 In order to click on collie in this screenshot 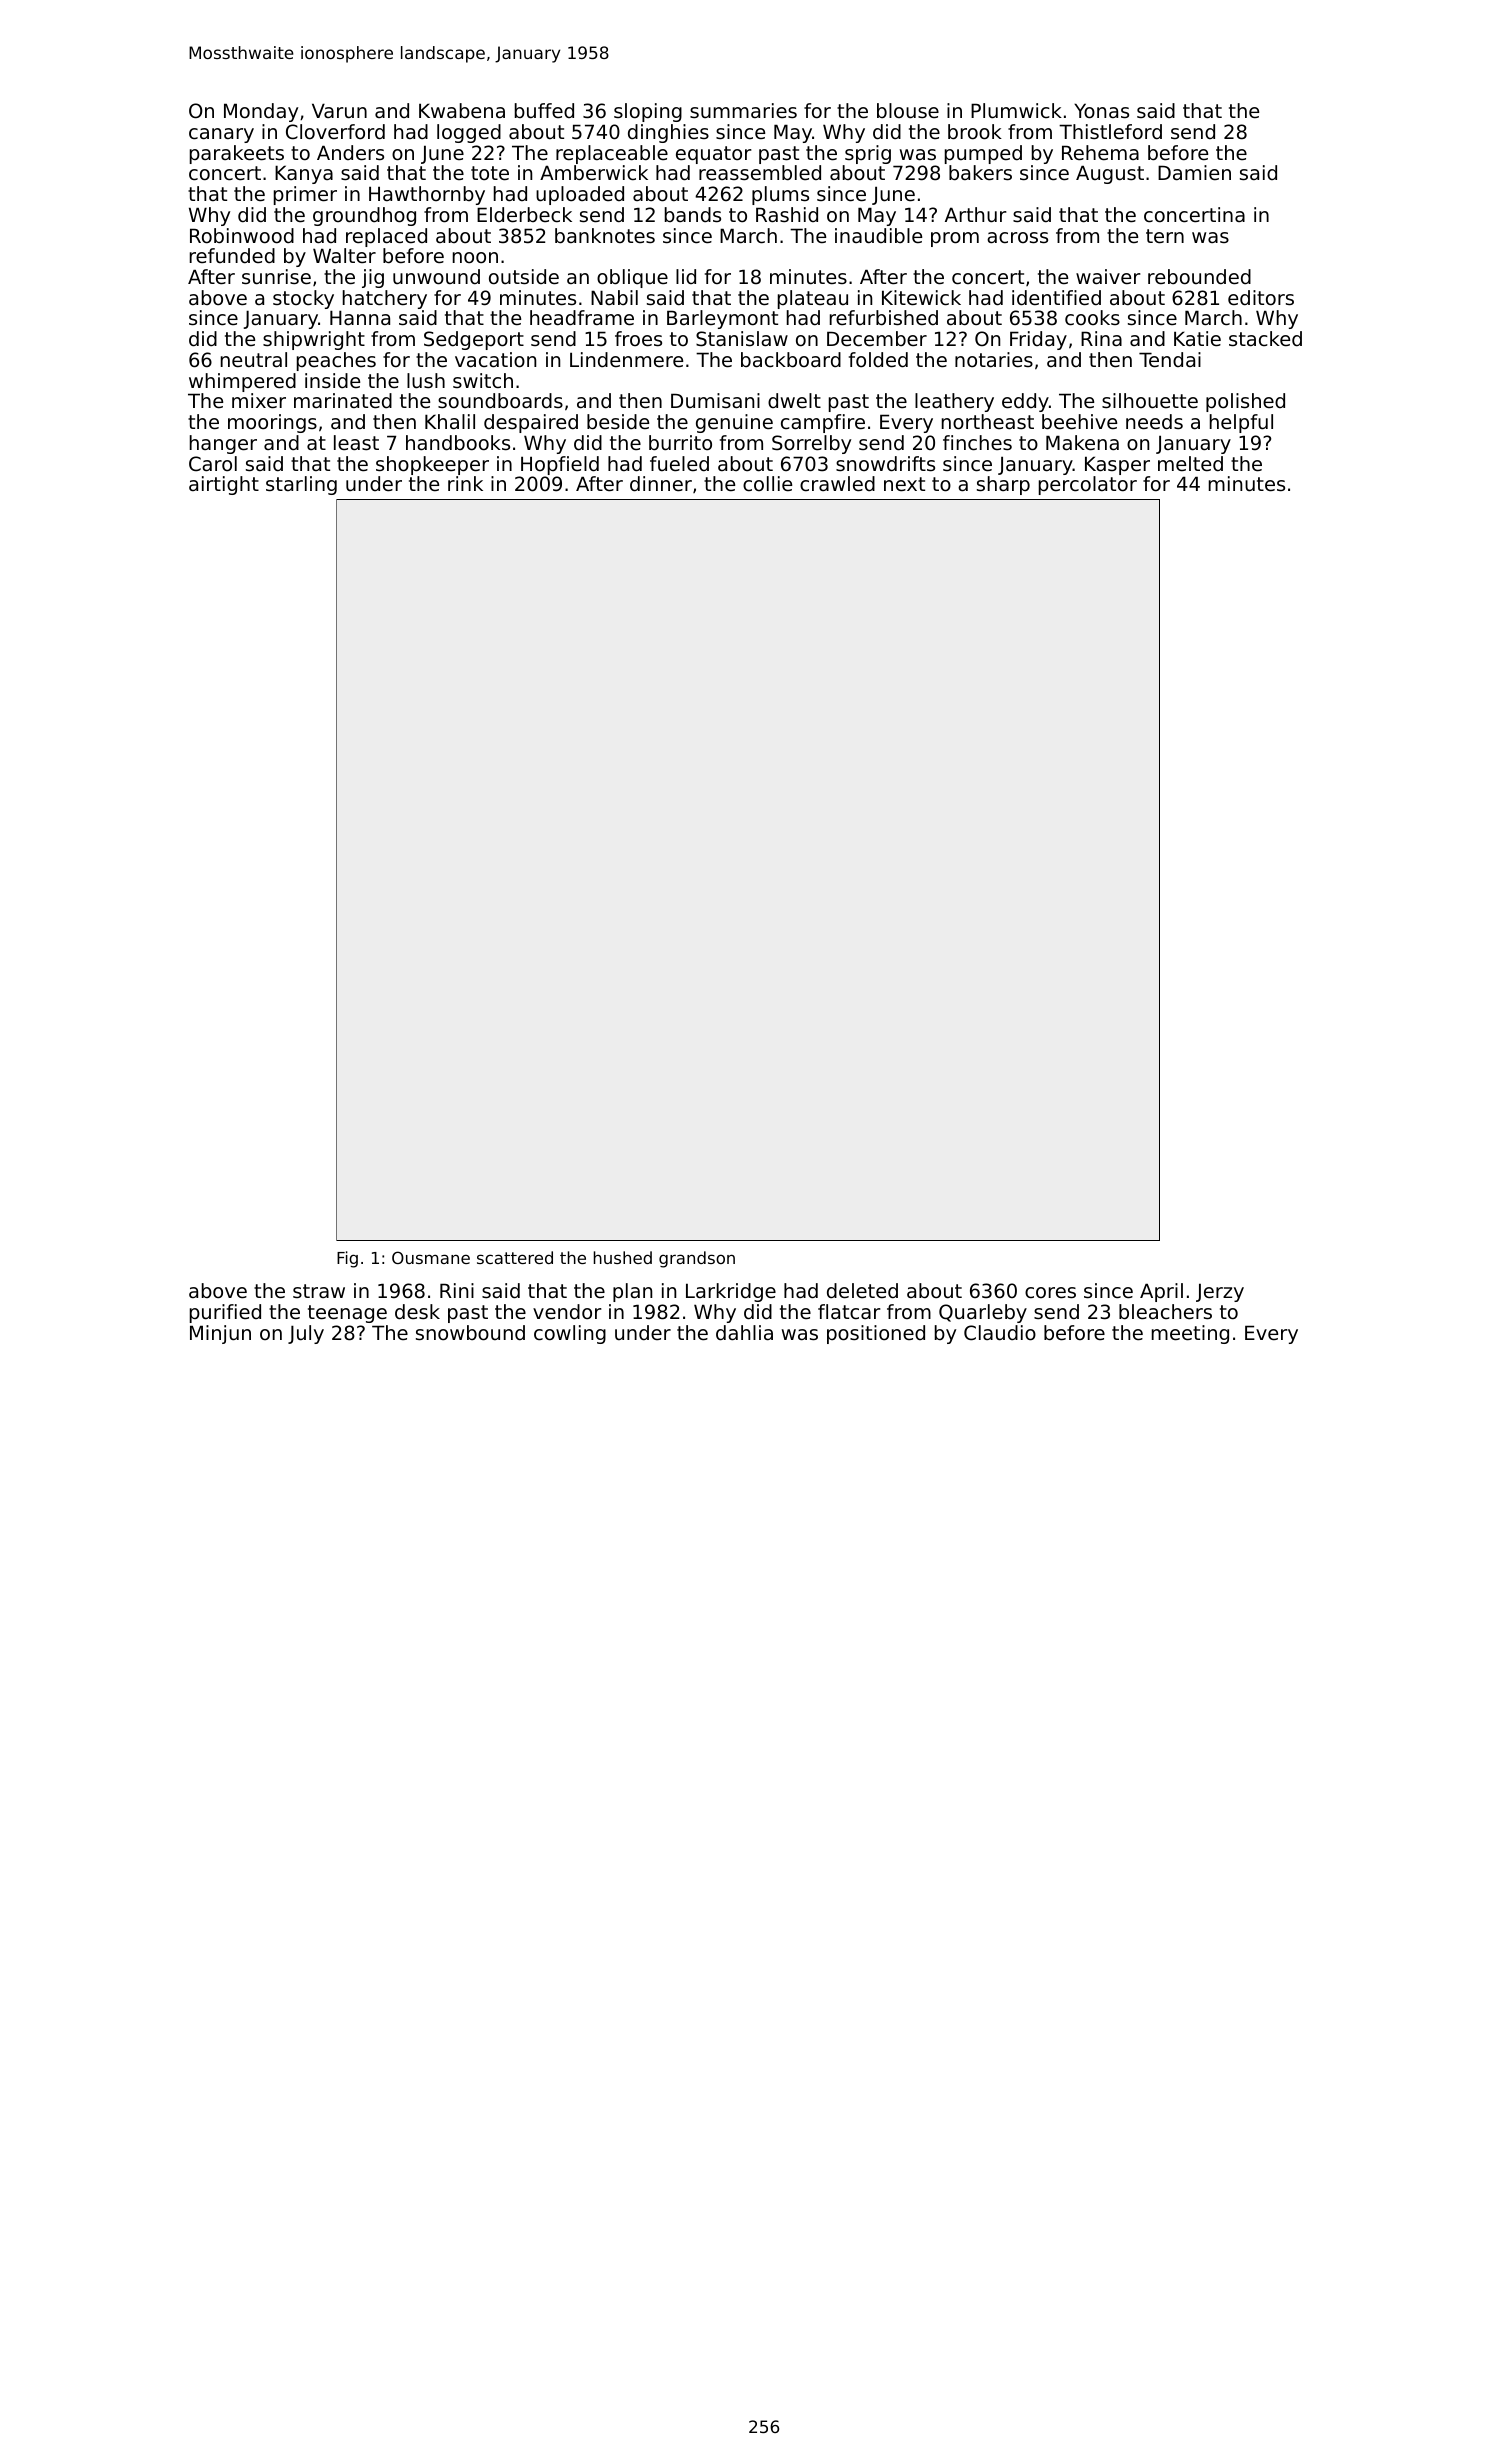, I will do `click(767, 484)`.
